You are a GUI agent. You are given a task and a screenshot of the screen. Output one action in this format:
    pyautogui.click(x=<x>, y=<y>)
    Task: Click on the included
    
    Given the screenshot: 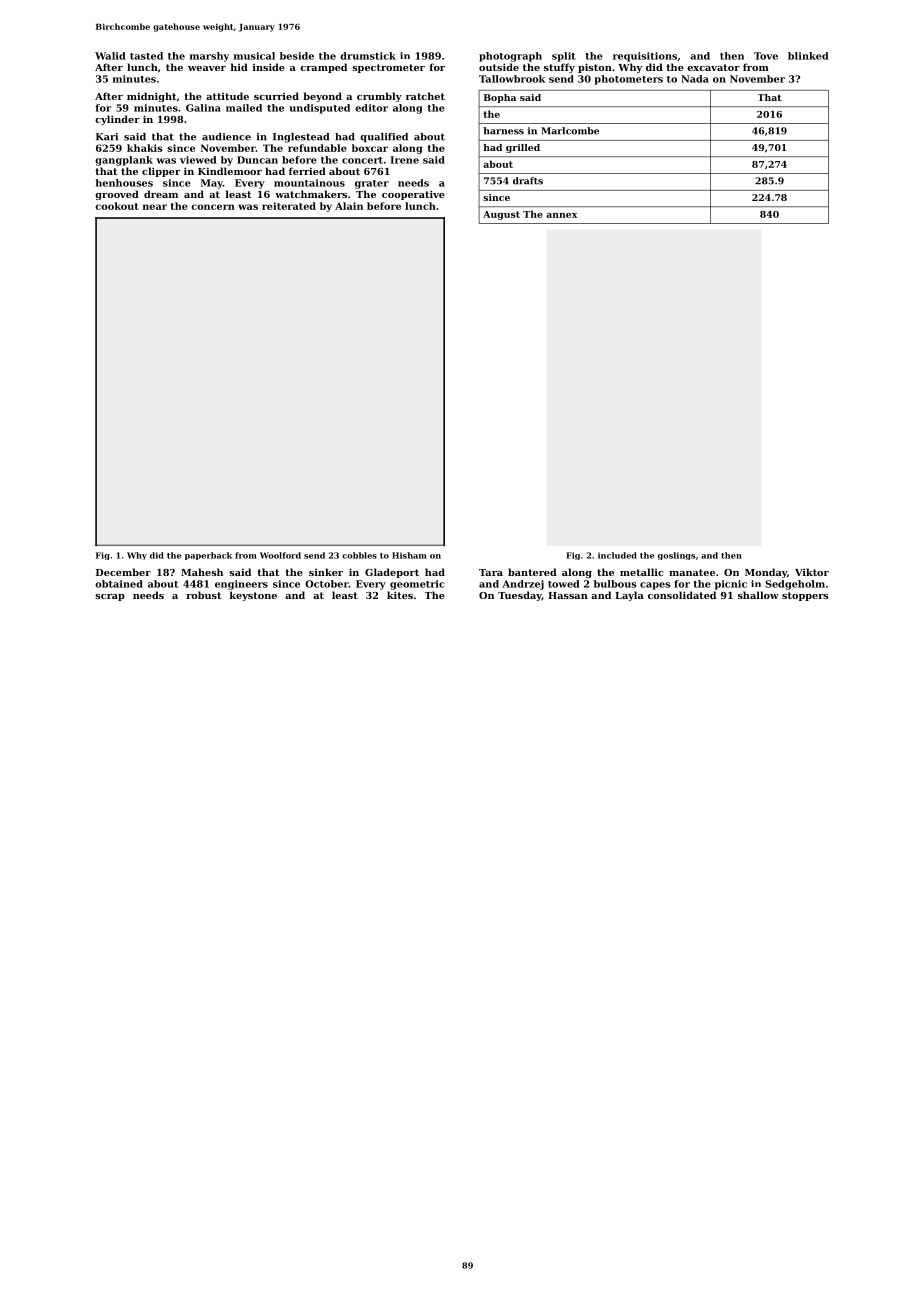 What is the action you would take?
    pyautogui.click(x=617, y=555)
